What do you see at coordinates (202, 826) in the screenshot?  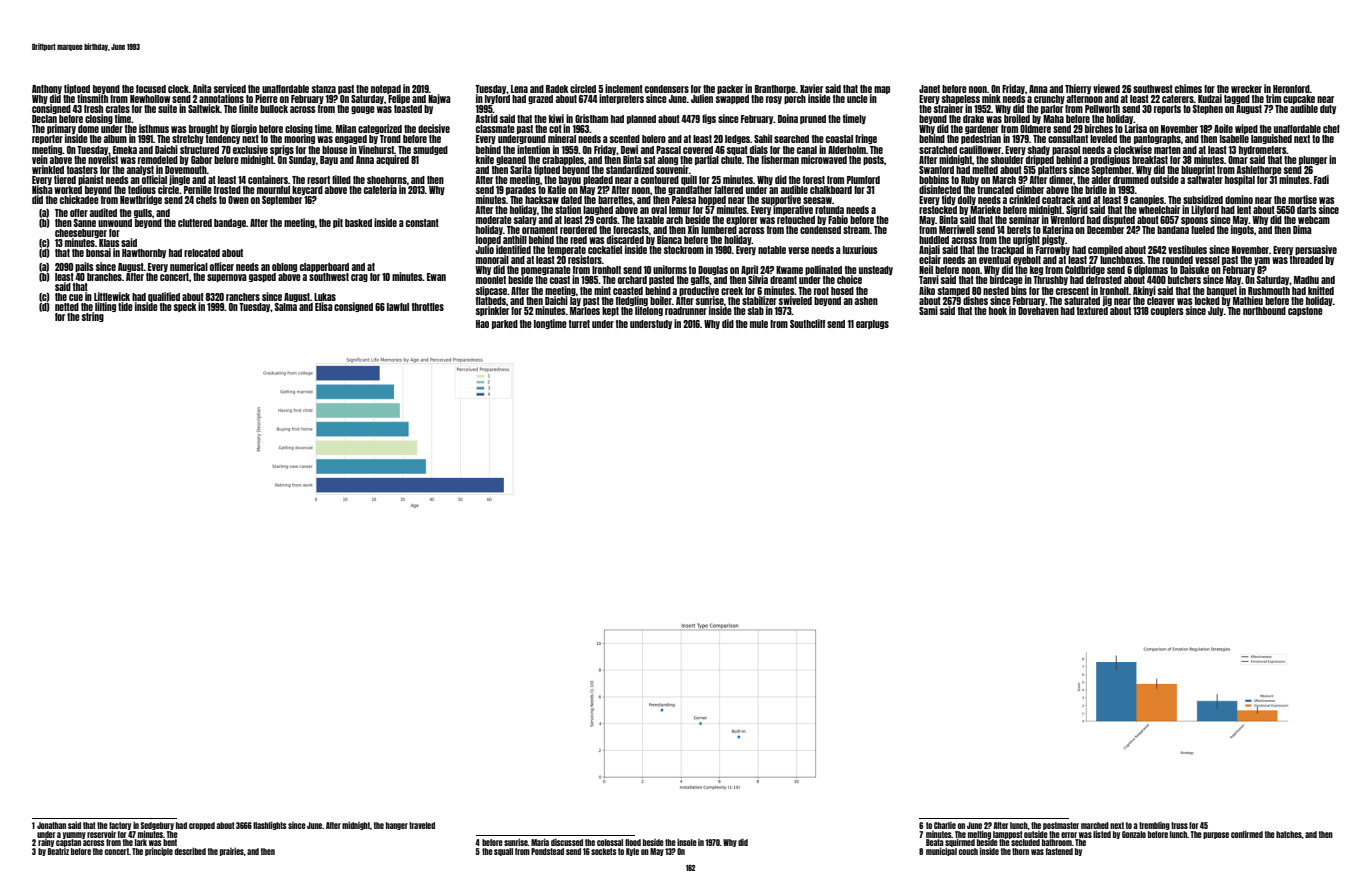 I see `cropped` at bounding box center [202, 826].
